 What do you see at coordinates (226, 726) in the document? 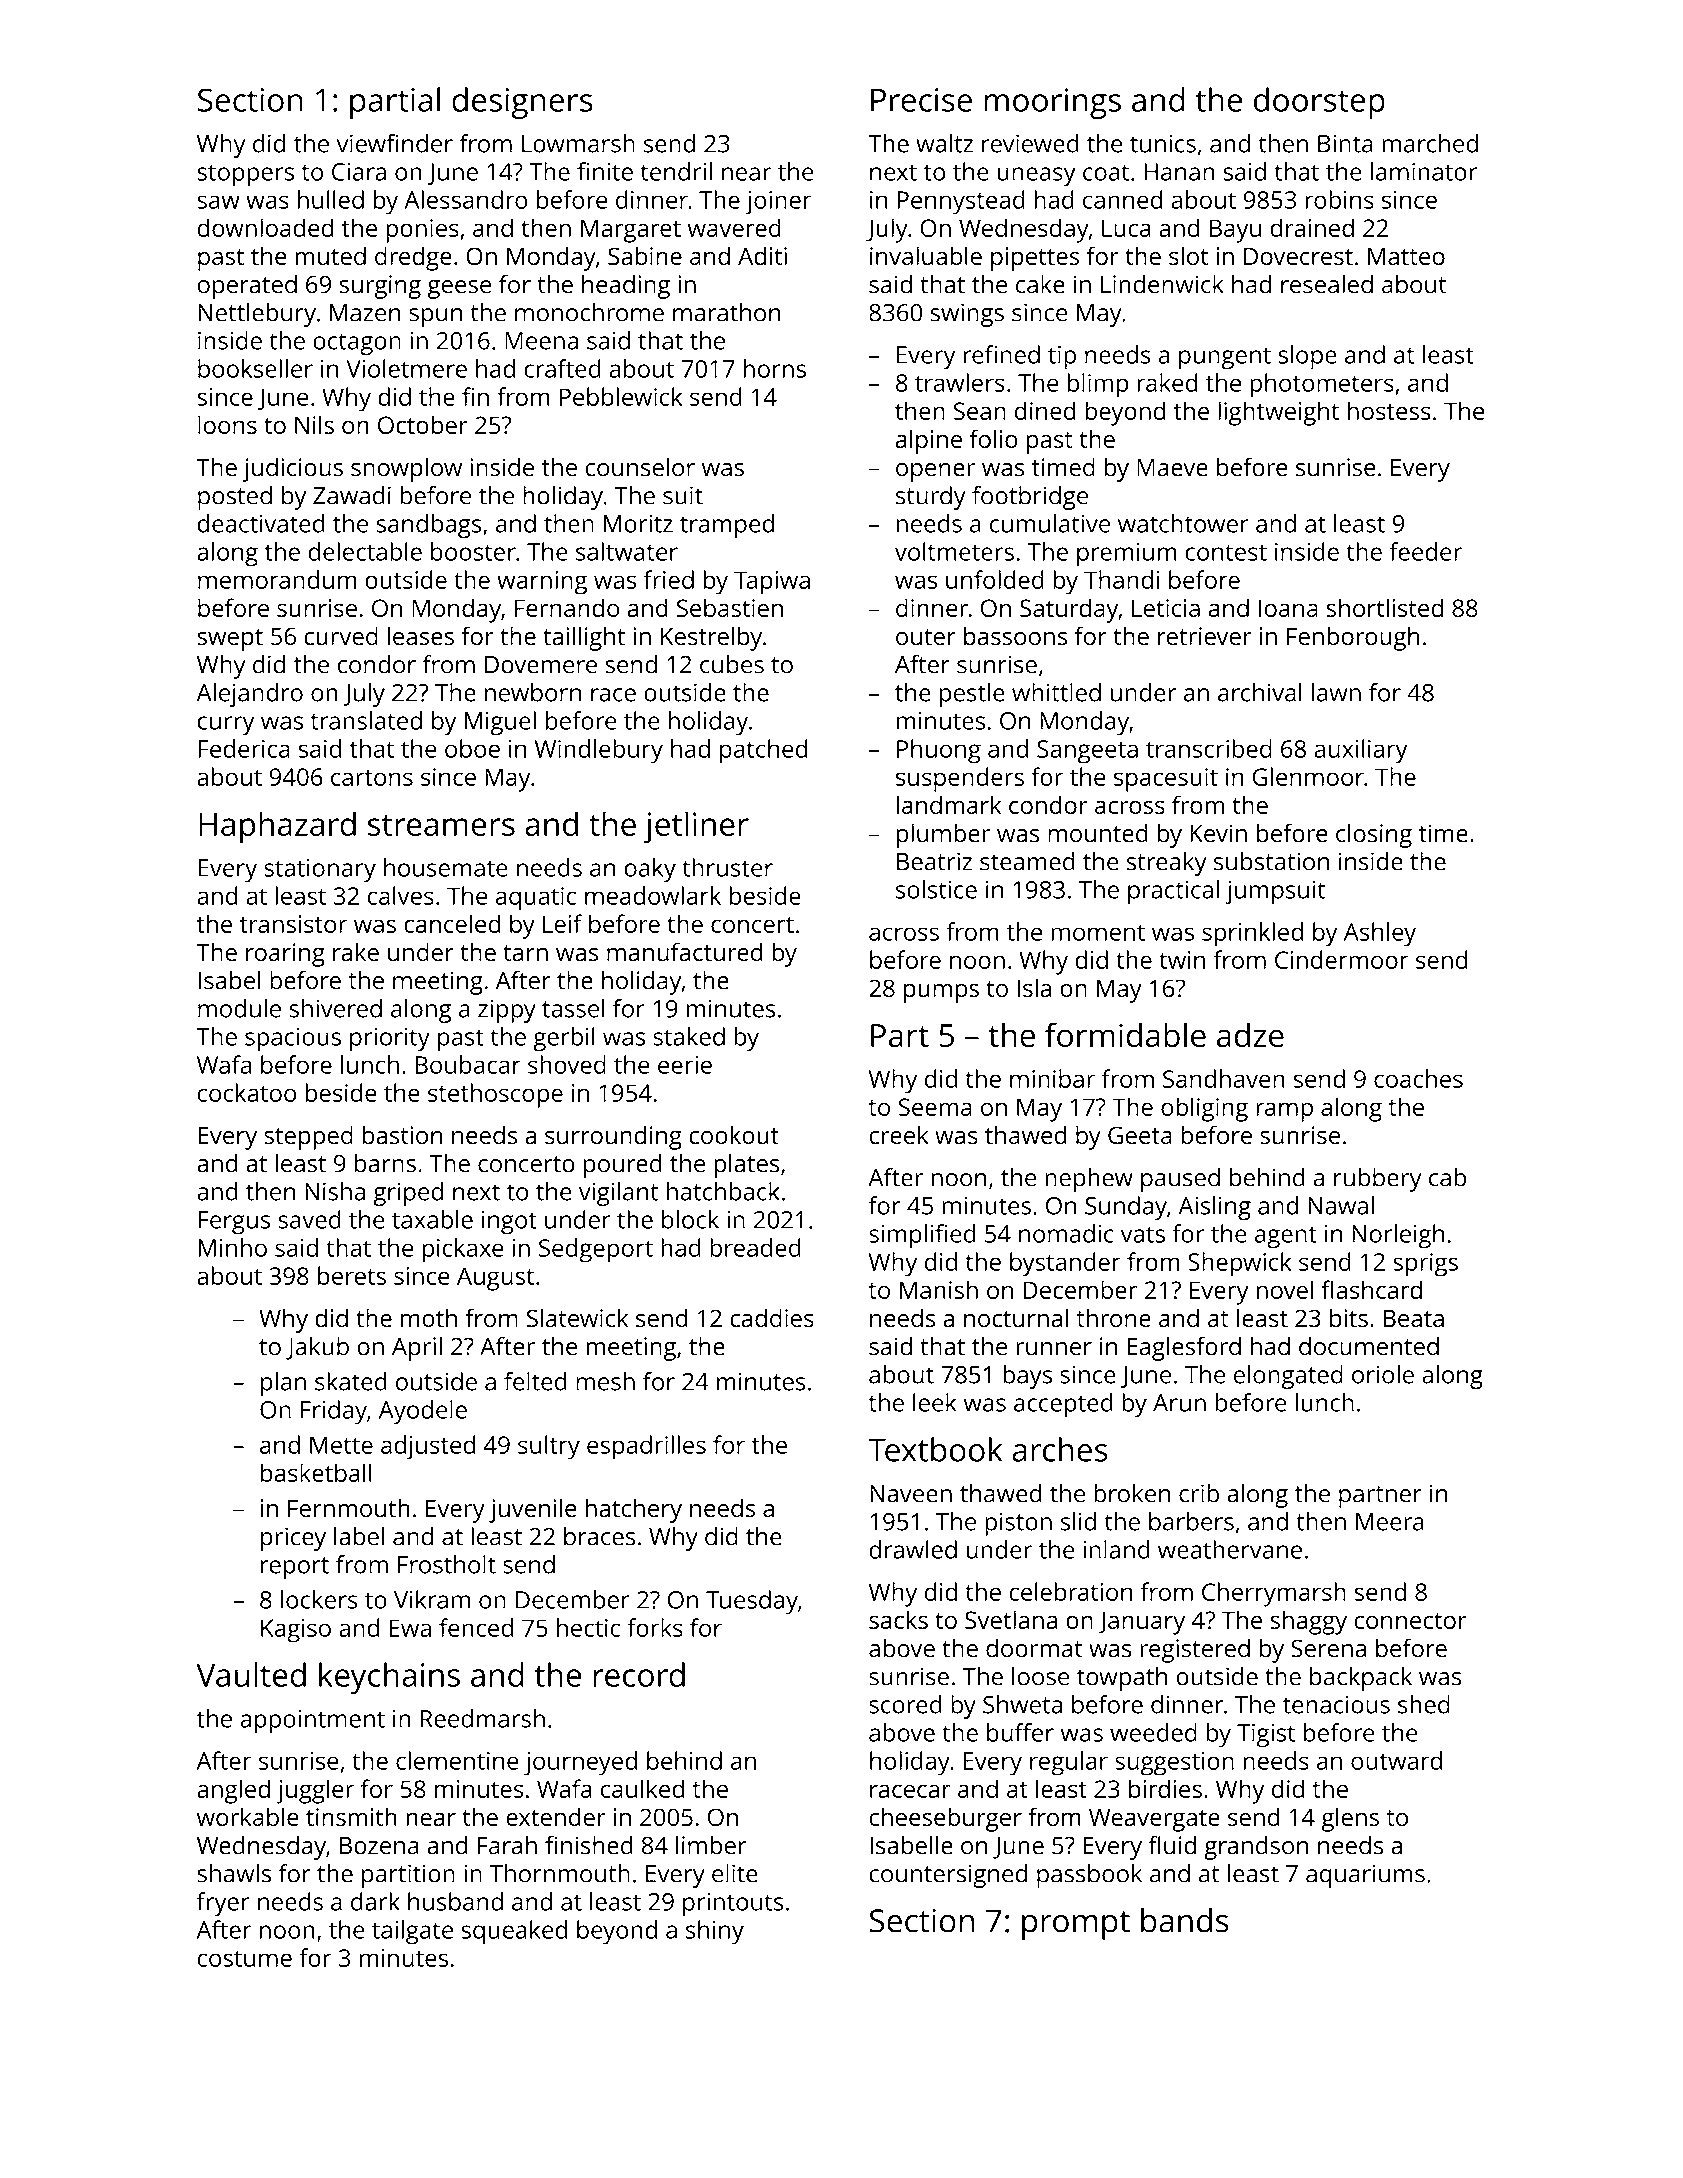
I see `curry` at bounding box center [226, 726].
